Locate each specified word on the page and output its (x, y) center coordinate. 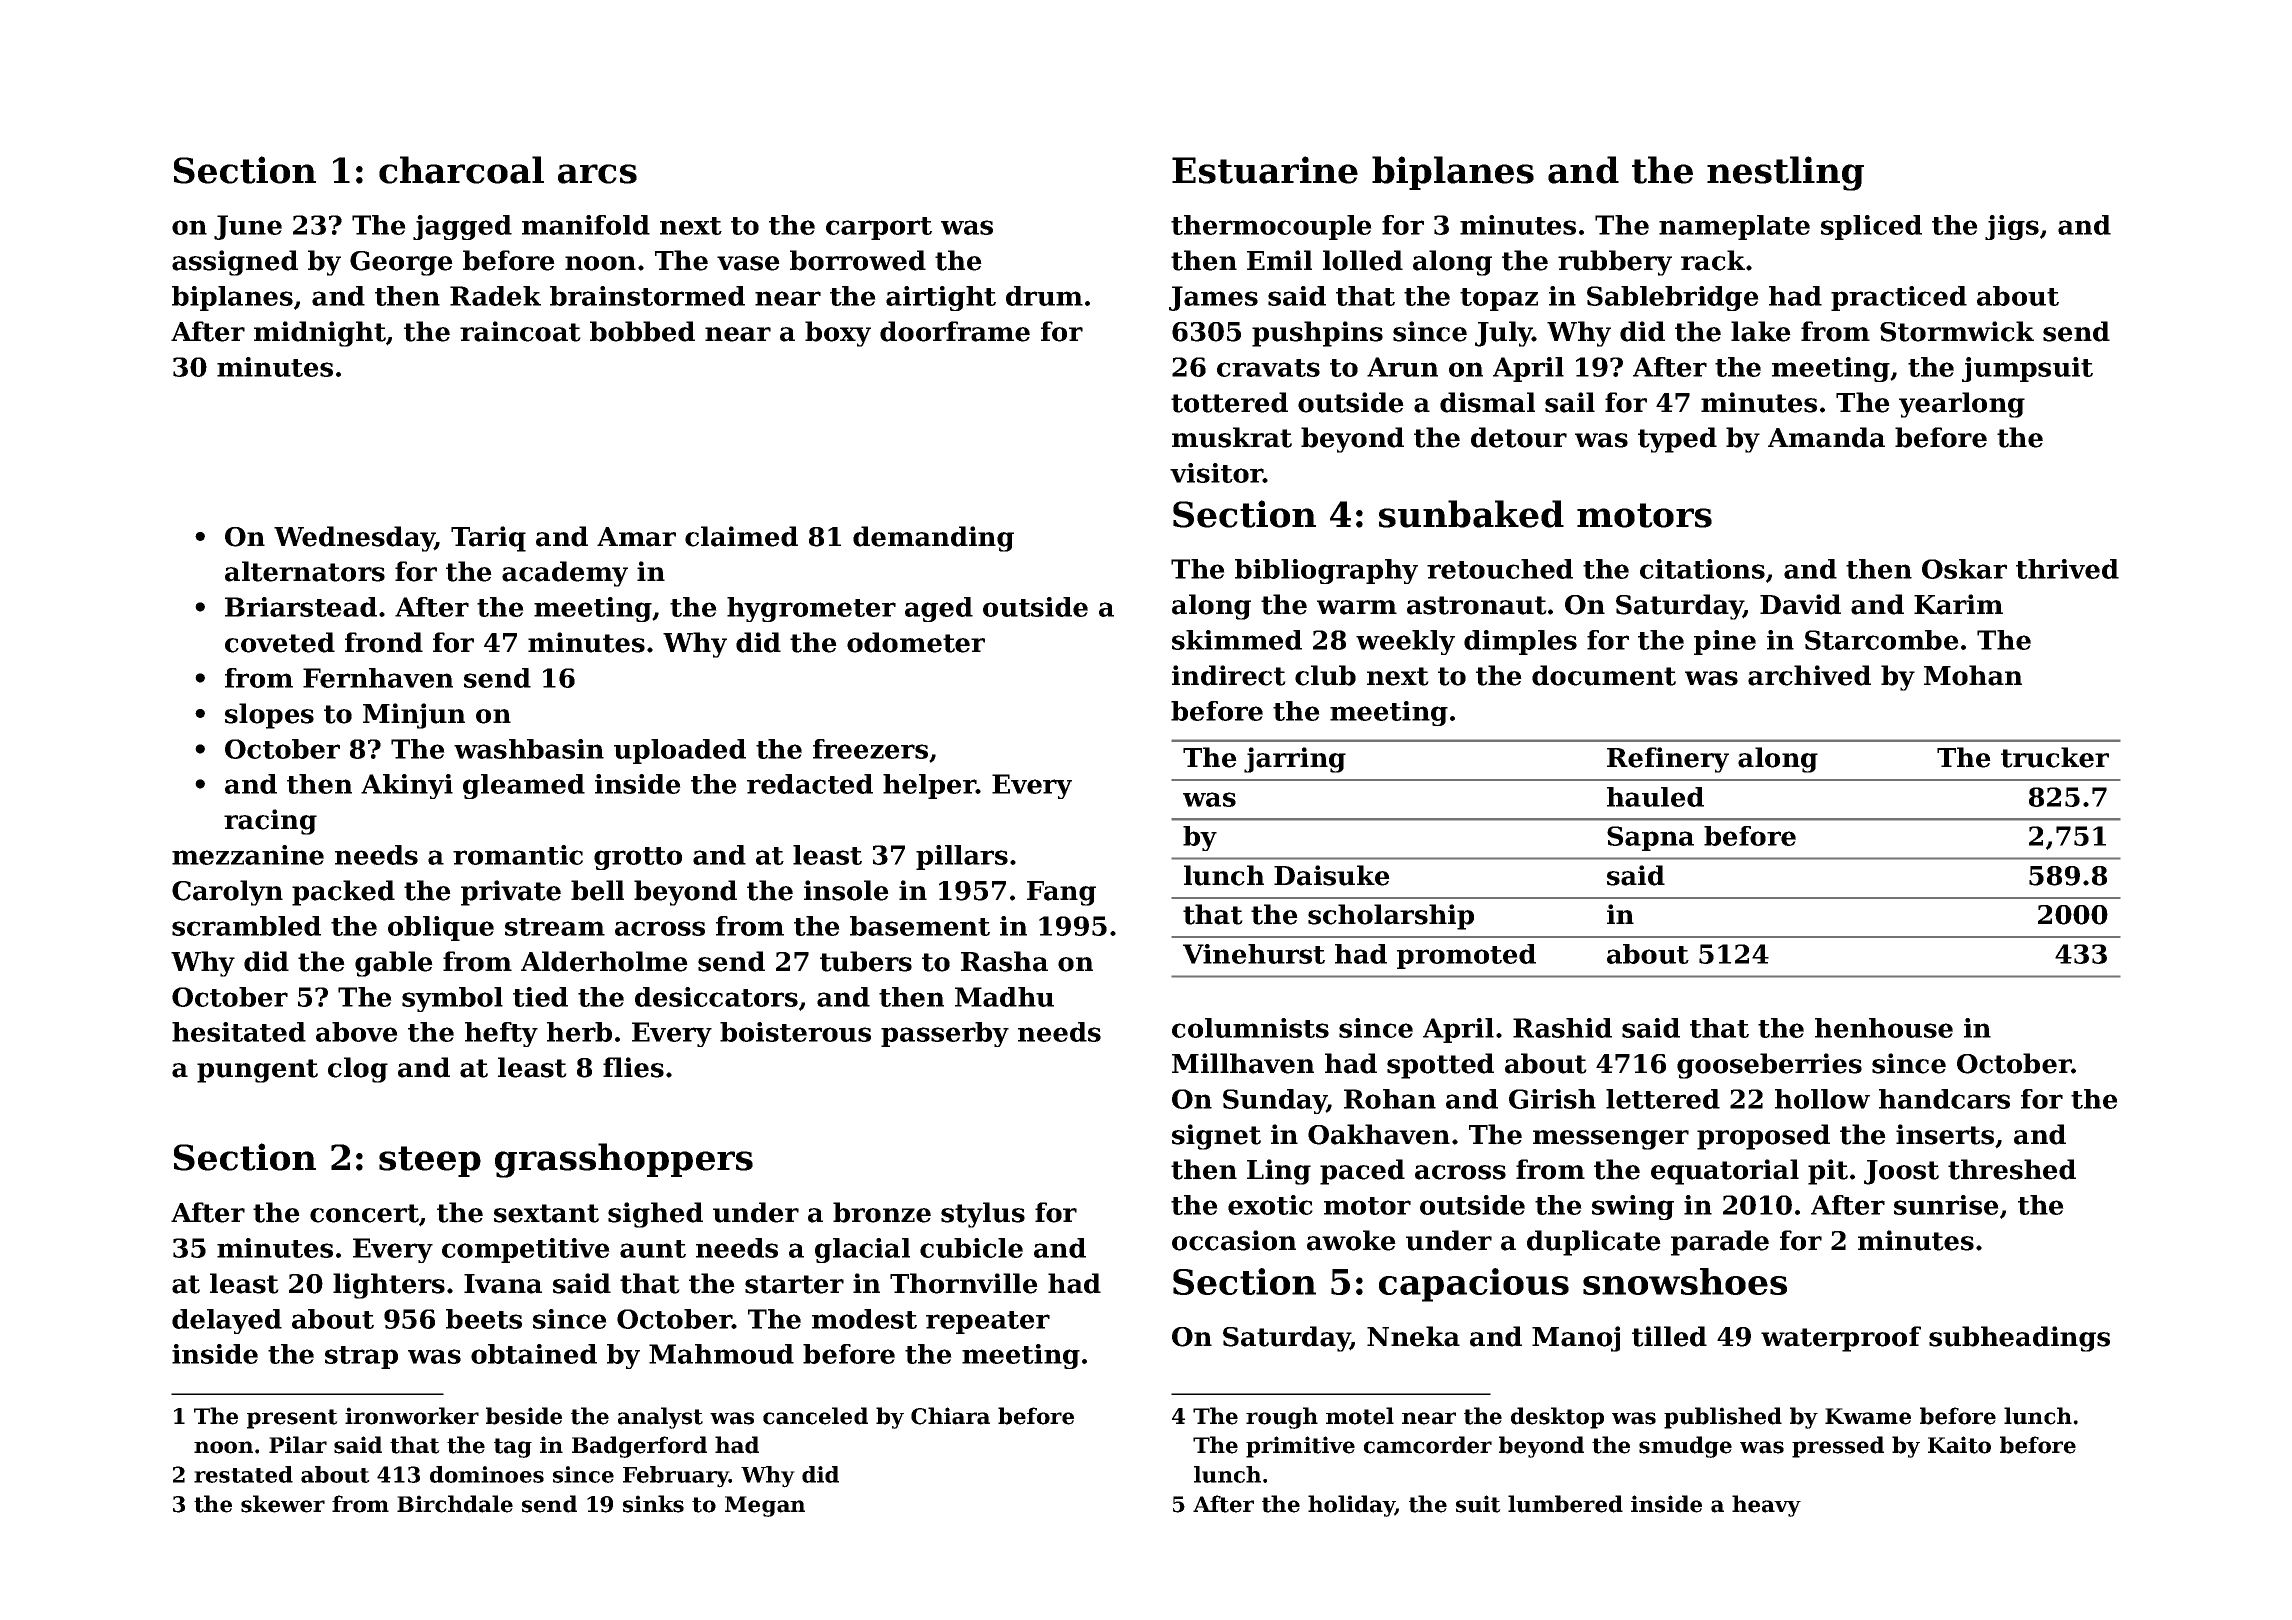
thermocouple (1271, 227)
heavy (1766, 1506)
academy (565, 574)
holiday (1351, 1506)
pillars (962, 857)
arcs (597, 174)
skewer (283, 1504)
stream (555, 927)
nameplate (1734, 227)
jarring (1295, 760)
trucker (2055, 757)
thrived (2067, 569)
